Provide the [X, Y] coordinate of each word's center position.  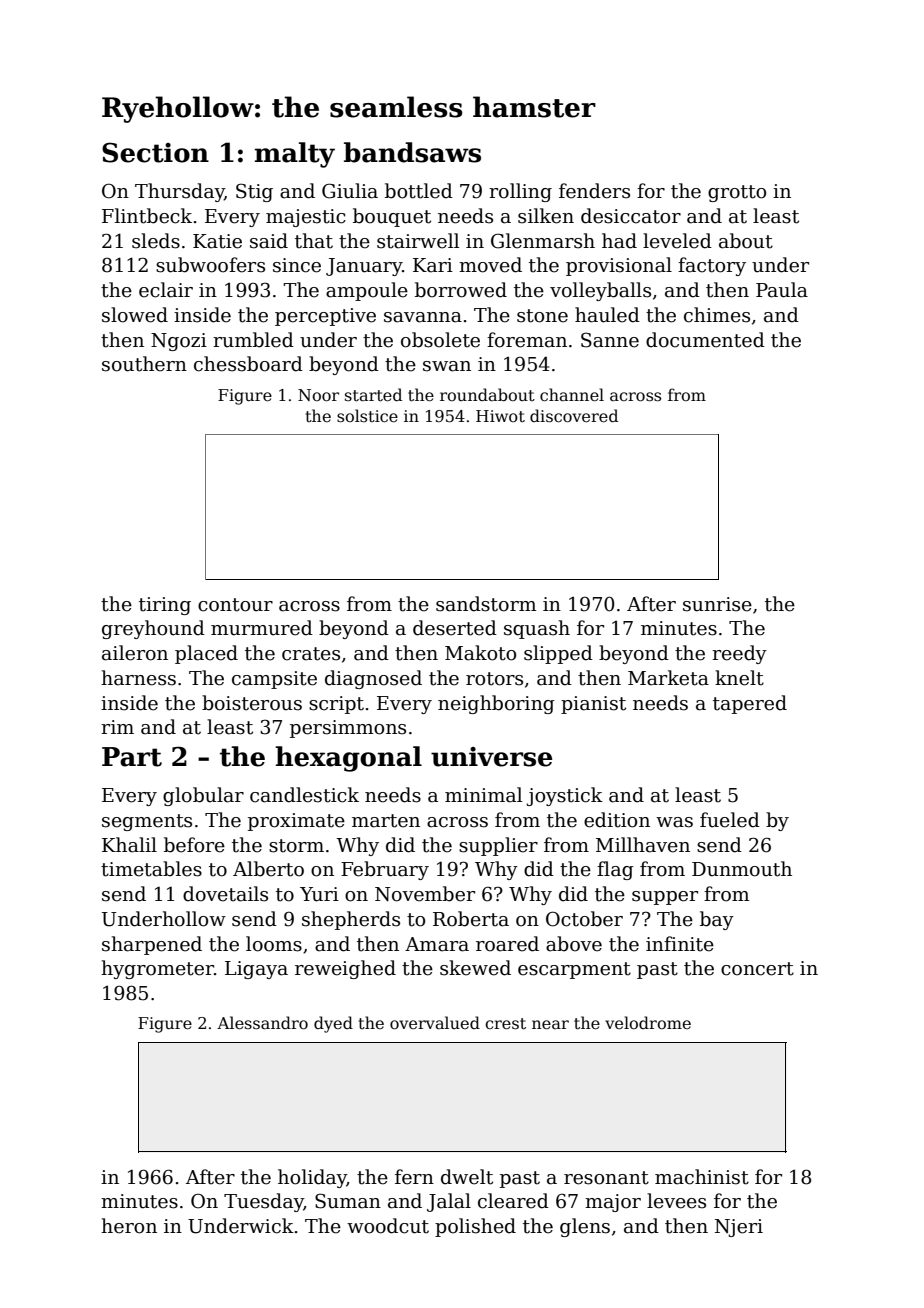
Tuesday [264, 1202]
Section [155, 152]
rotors [494, 679]
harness [138, 678]
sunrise [717, 604]
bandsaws [412, 152]
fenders [594, 191]
